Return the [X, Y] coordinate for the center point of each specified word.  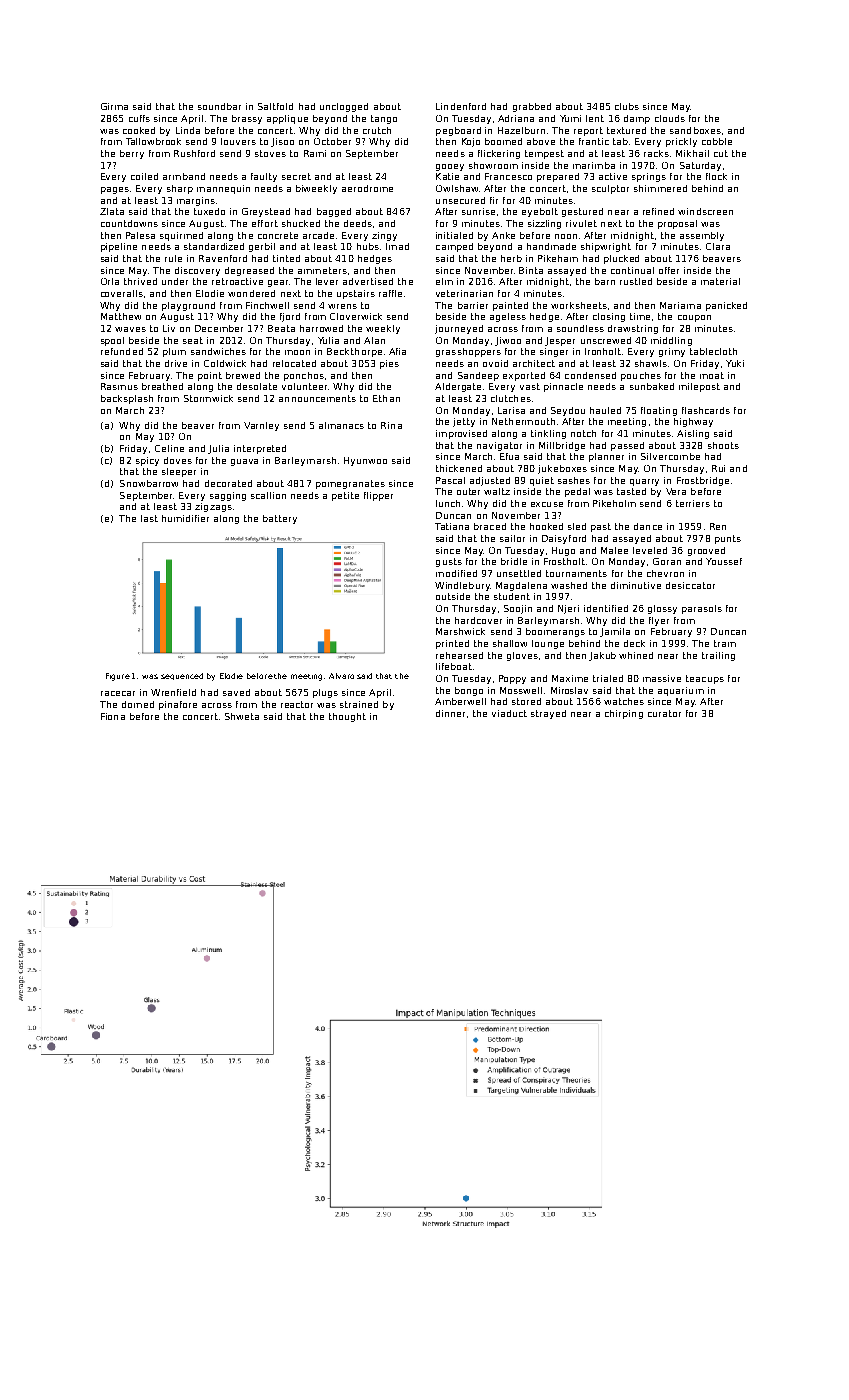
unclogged [344, 107]
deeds [358, 223]
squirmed [181, 236]
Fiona [113, 716]
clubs [627, 106]
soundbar [219, 106]
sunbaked [652, 386]
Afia [397, 351]
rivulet [581, 223]
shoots [723, 445]
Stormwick [208, 398]
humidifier [185, 518]
